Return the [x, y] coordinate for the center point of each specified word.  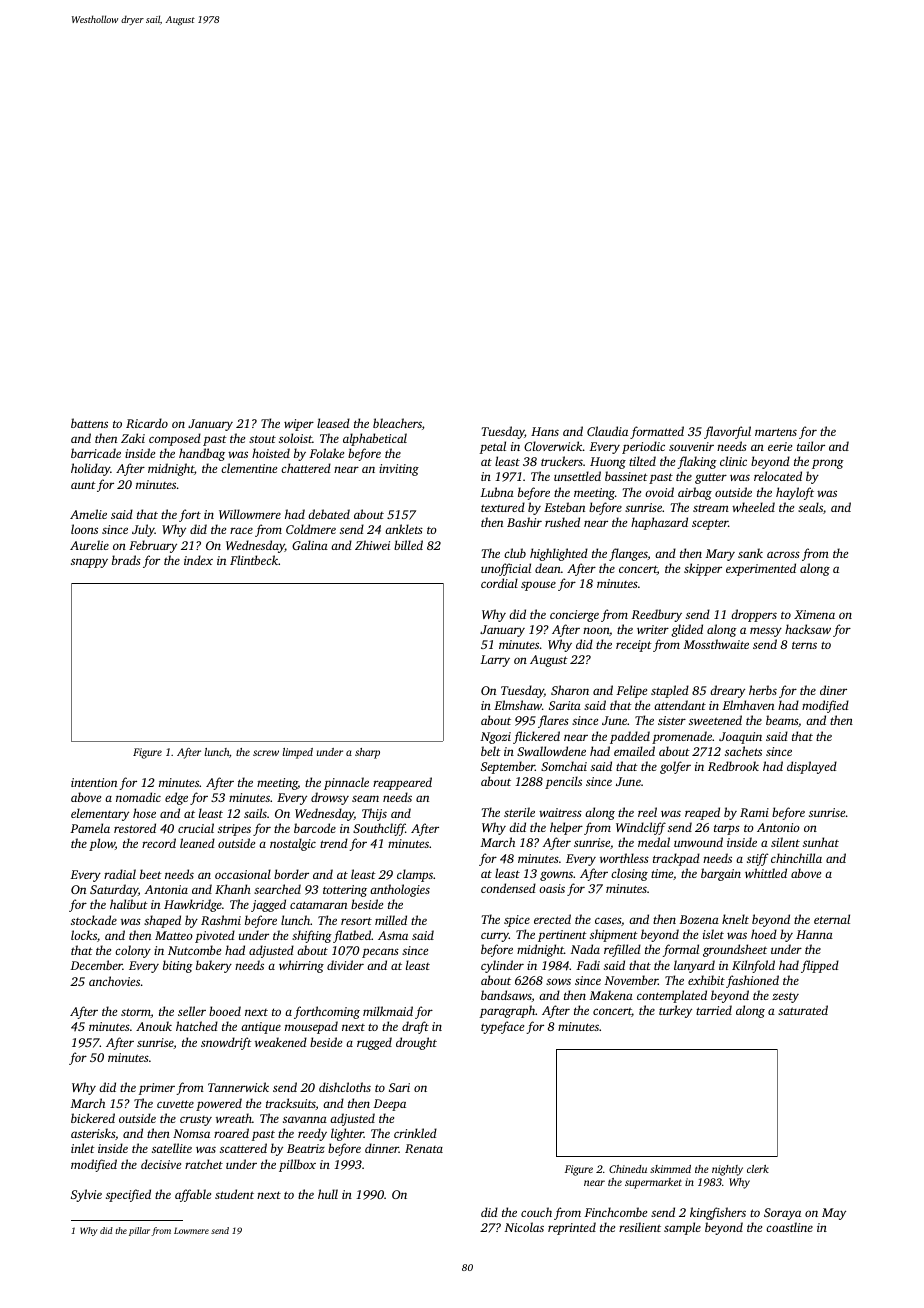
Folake [326, 453]
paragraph [507, 1011]
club [515, 553]
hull [328, 1194]
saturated [803, 1010]
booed [225, 1011]
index [198, 560]
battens [89, 423]
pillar [139, 1231]
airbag [695, 493]
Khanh [233, 889]
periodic [643, 447]
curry [495, 937]
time [662, 873]
